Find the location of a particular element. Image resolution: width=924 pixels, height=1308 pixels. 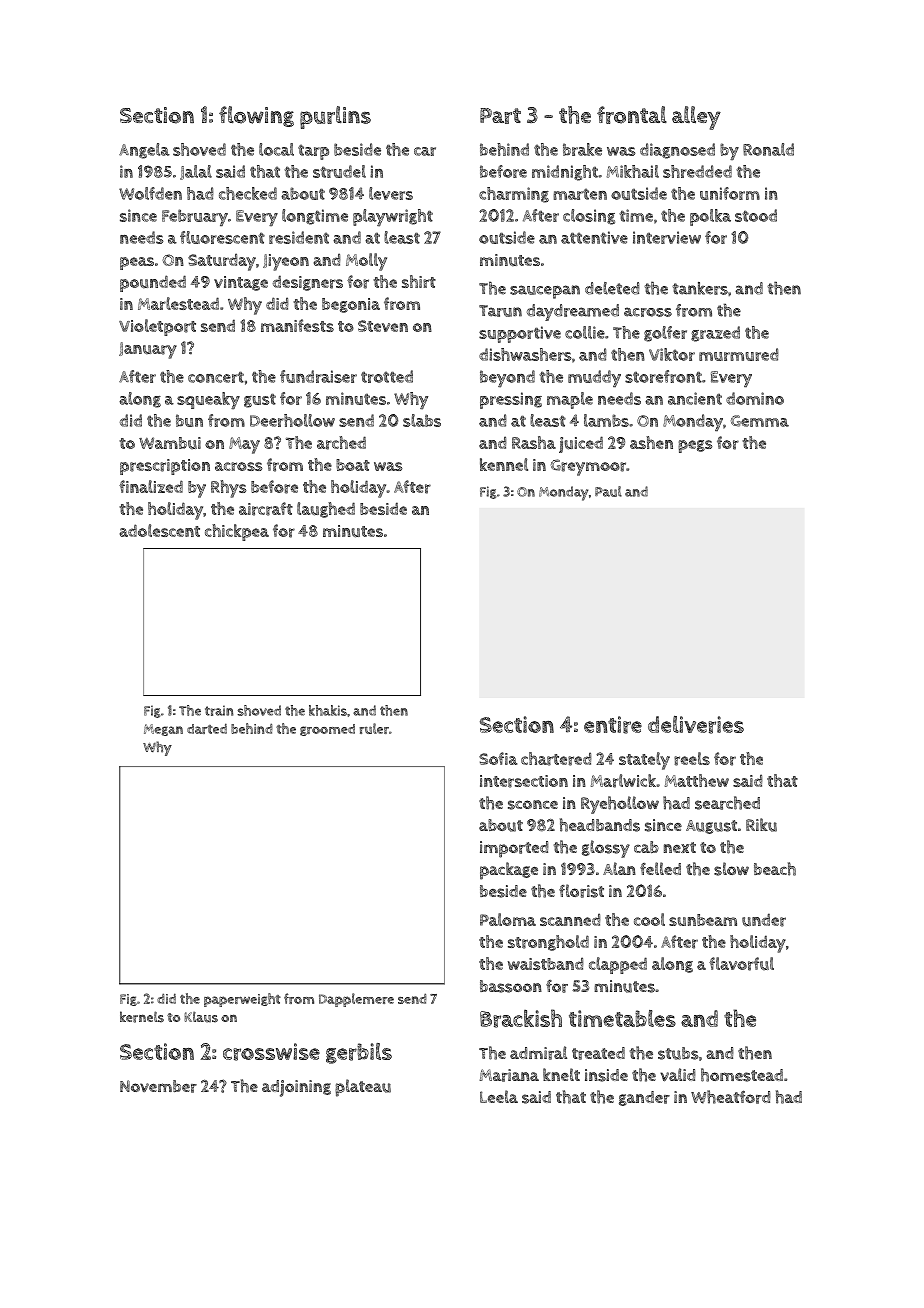

Megan is located at coordinates (163, 730).
